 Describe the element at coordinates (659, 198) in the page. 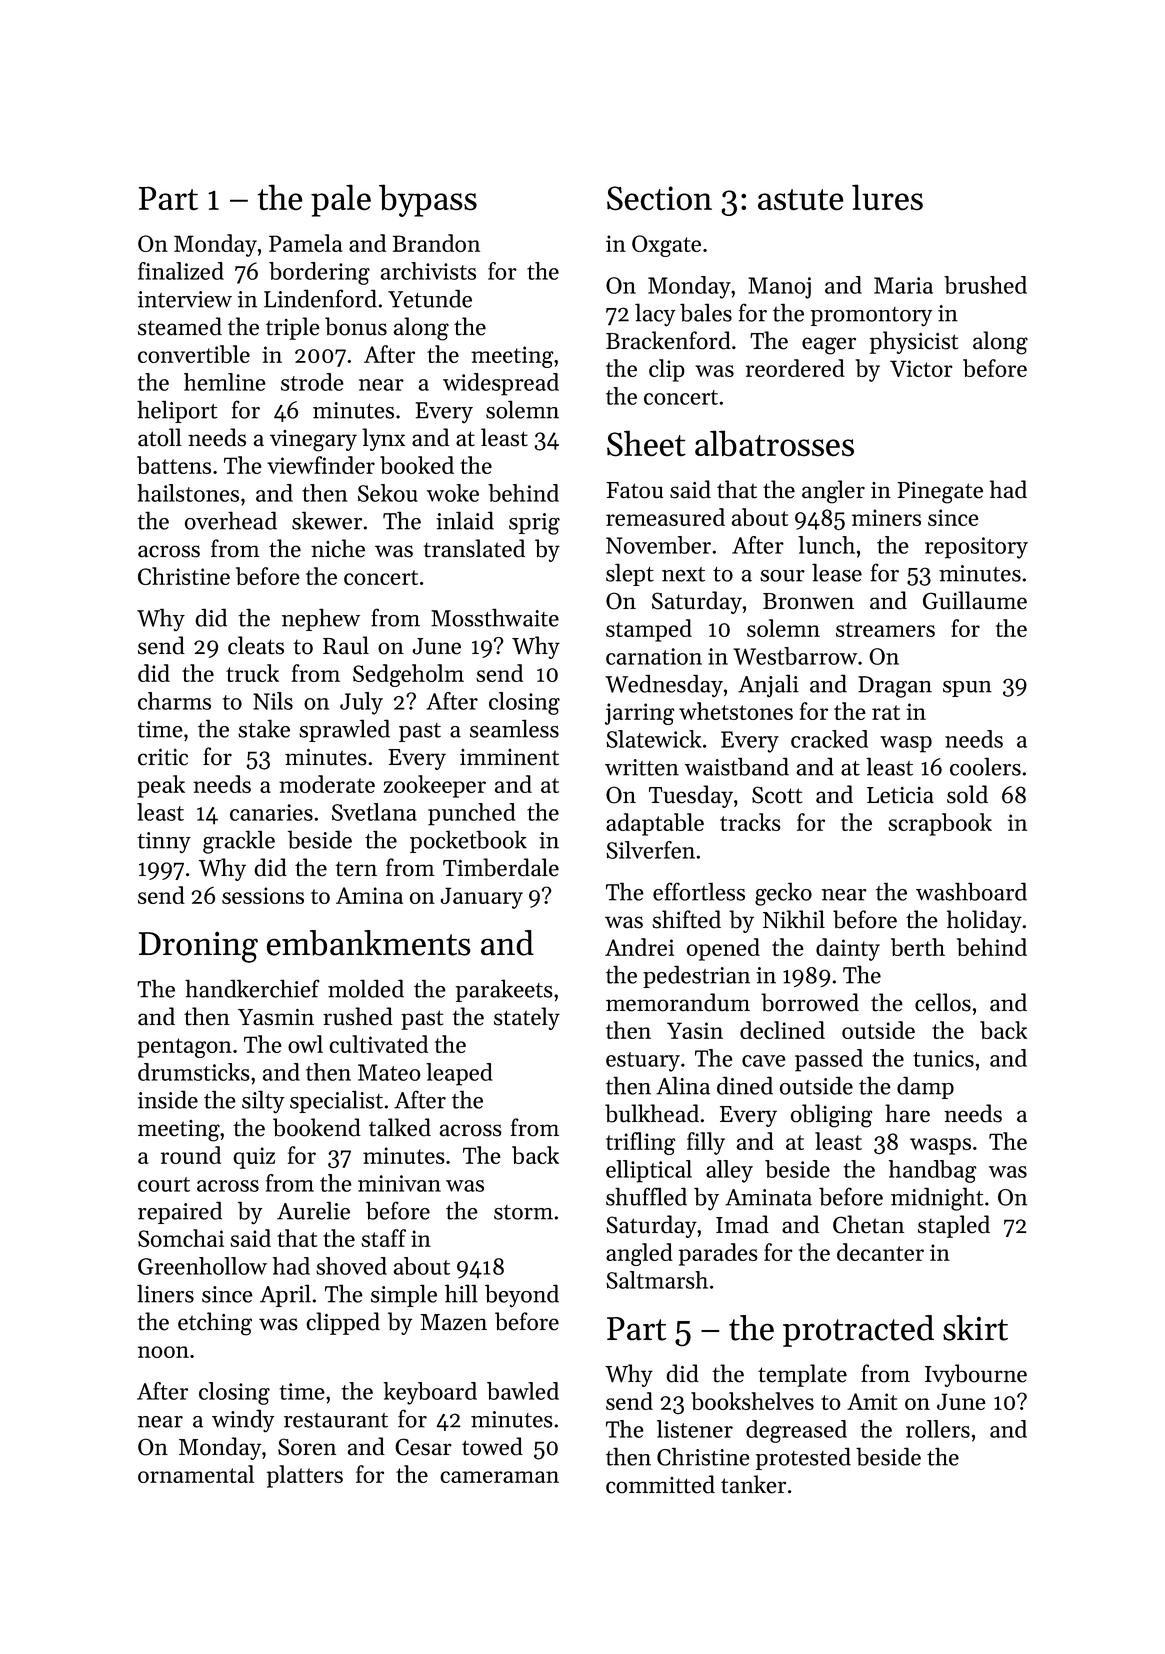

I see `Section` at that location.
